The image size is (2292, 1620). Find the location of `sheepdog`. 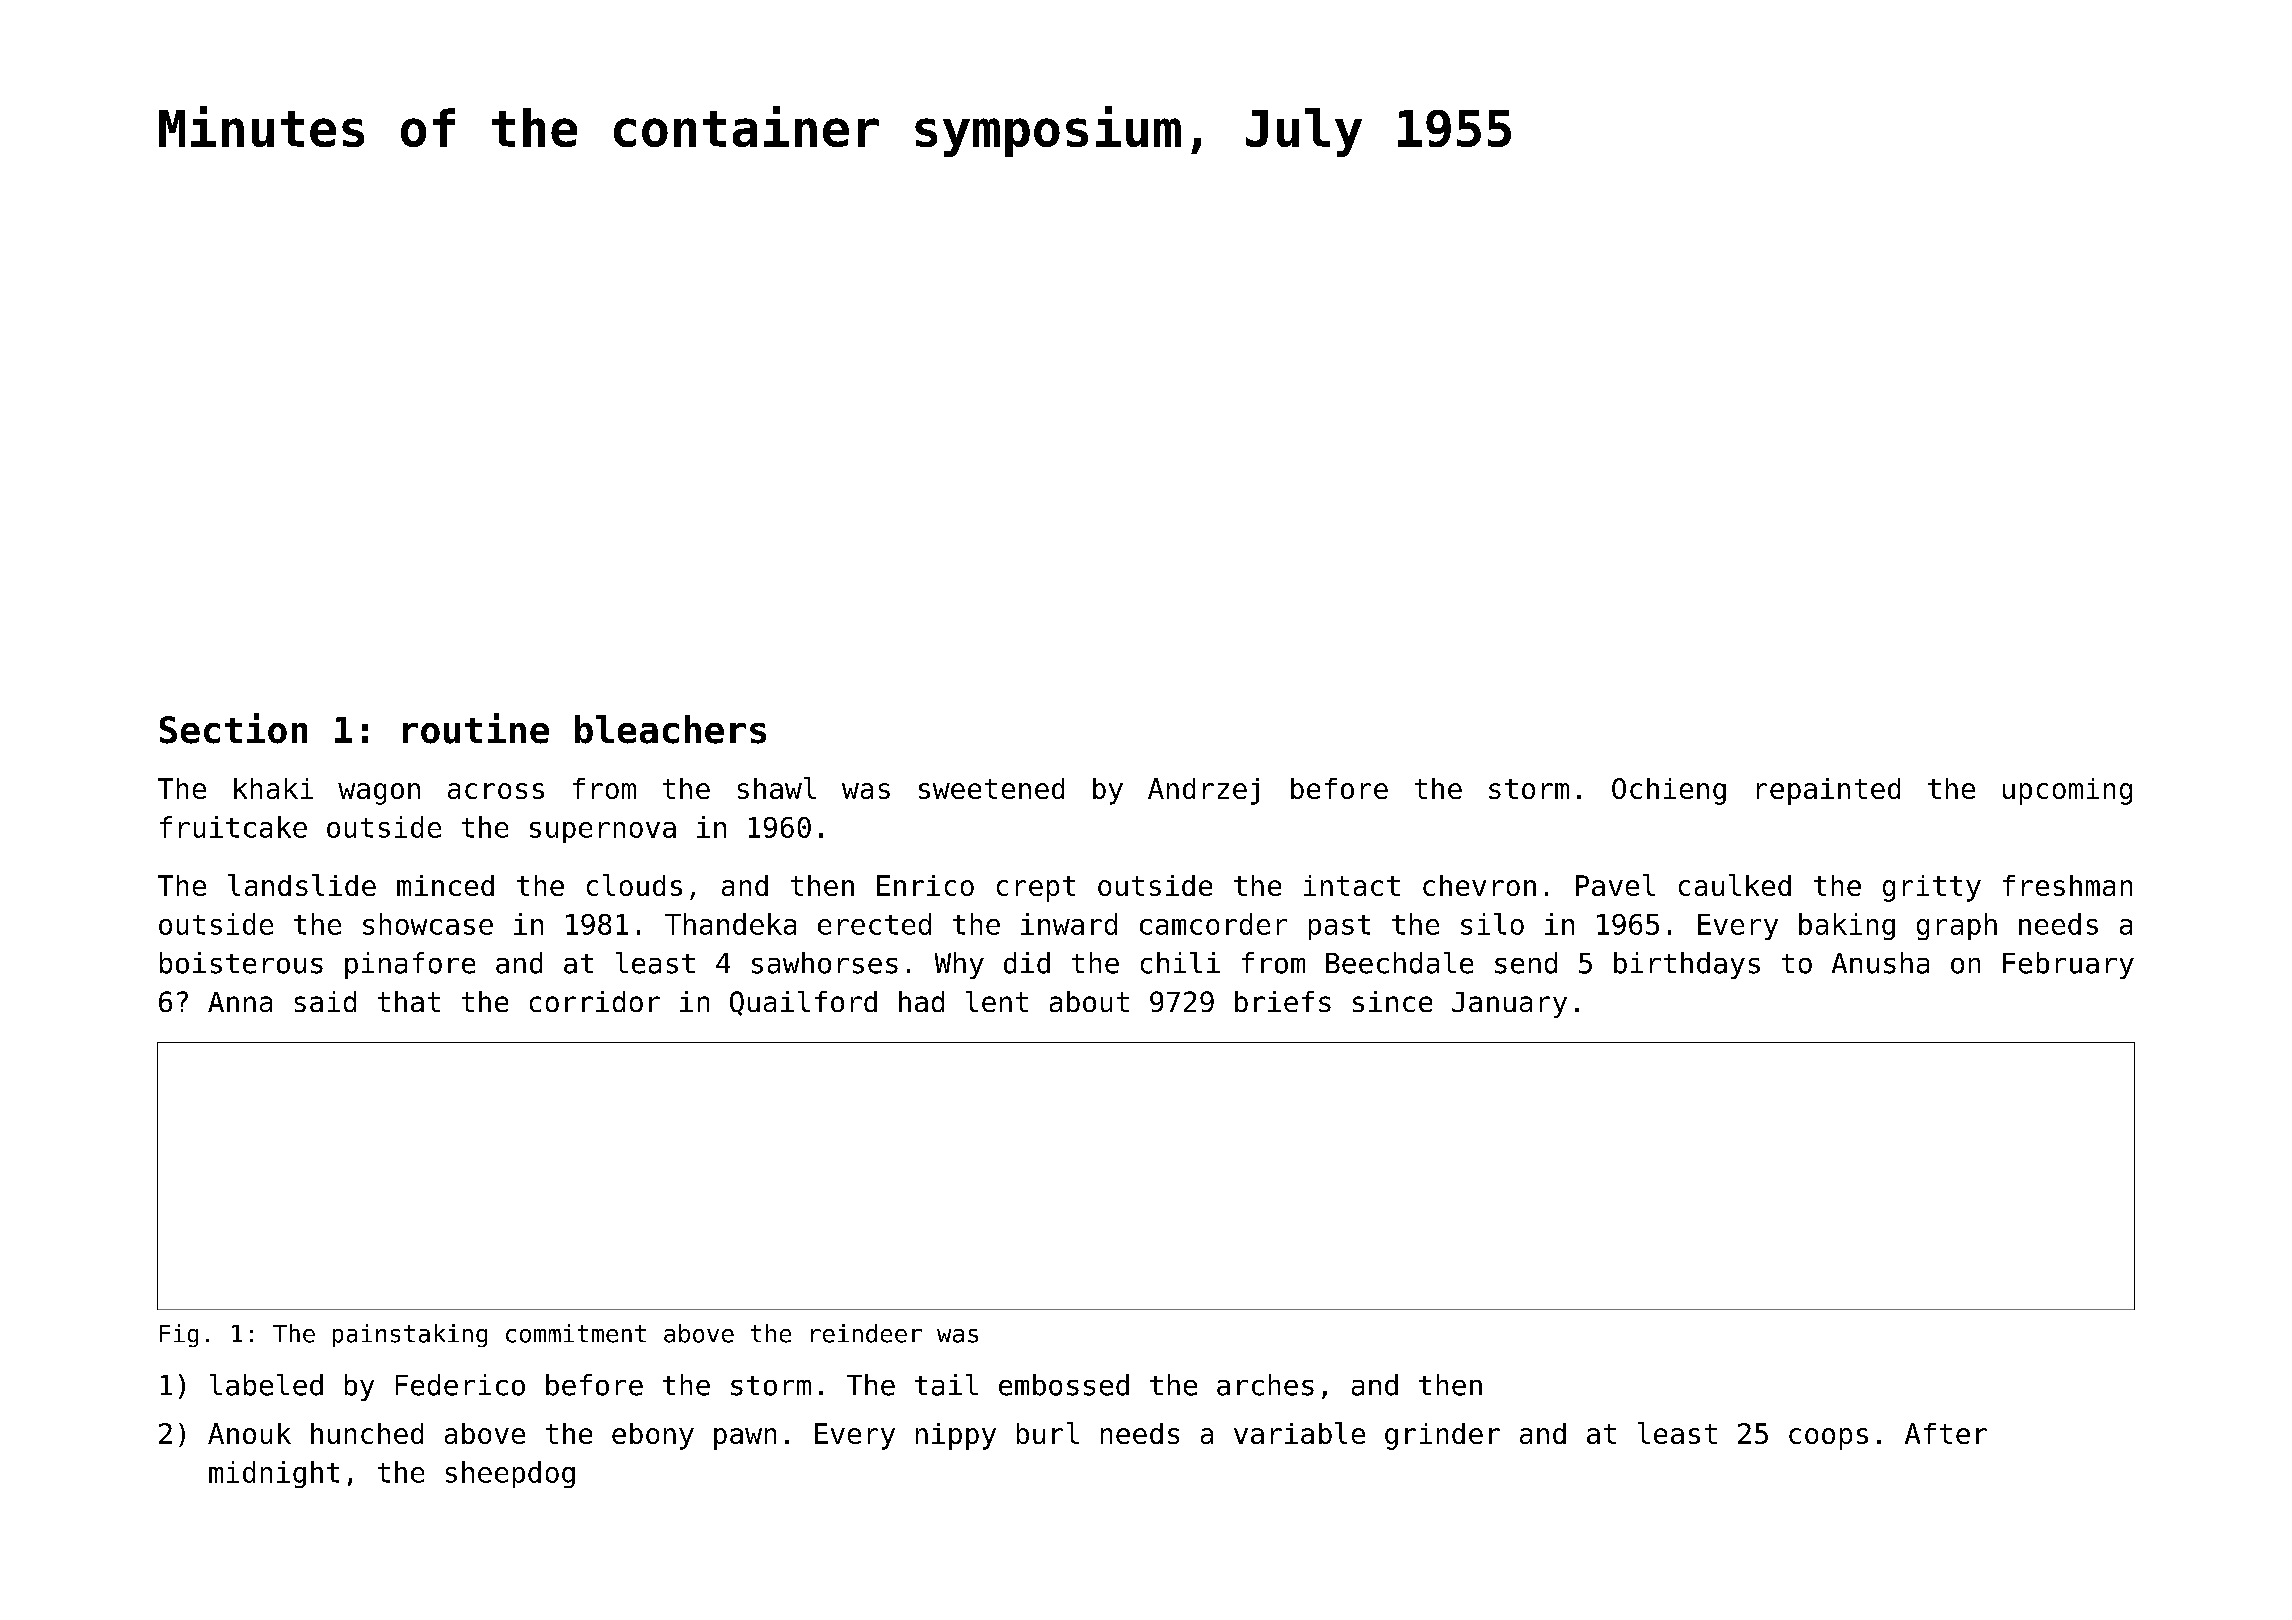

sheepdog is located at coordinates (510, 1474).
